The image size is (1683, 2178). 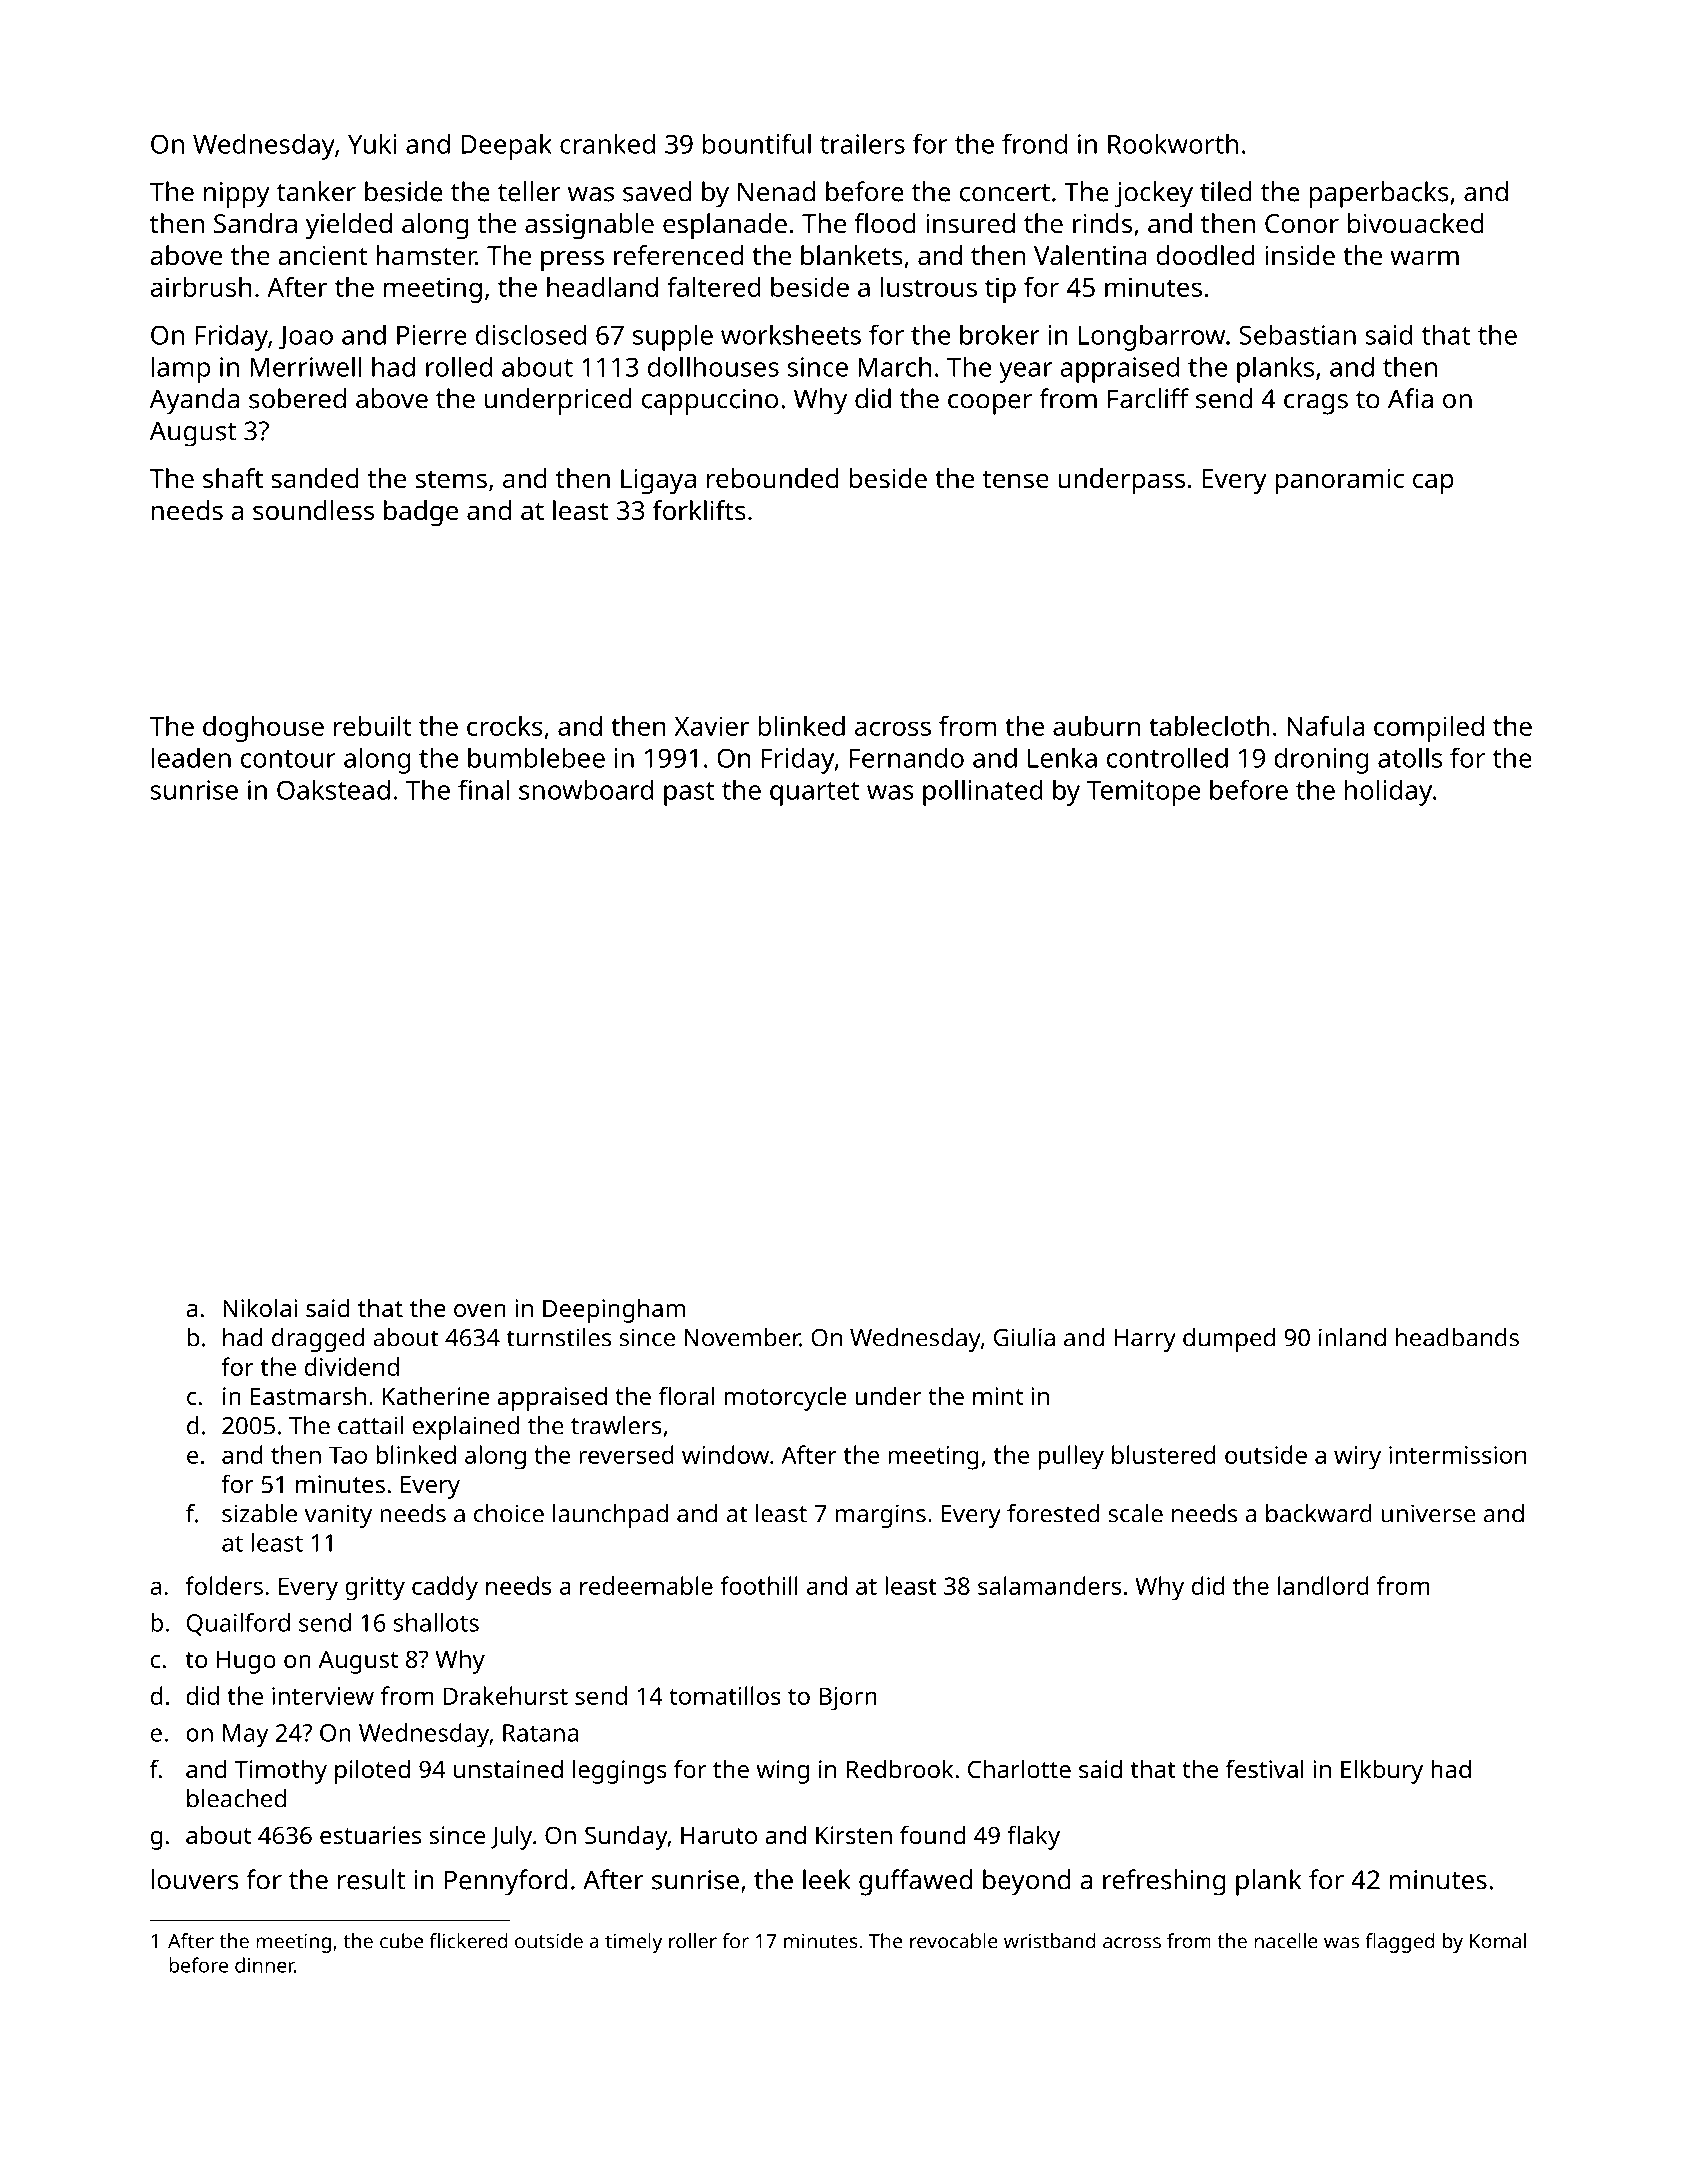 What do you see at coordinates (1424, 258) in the screenshot?
I see `warm` at bounding box center [1424, 258].
